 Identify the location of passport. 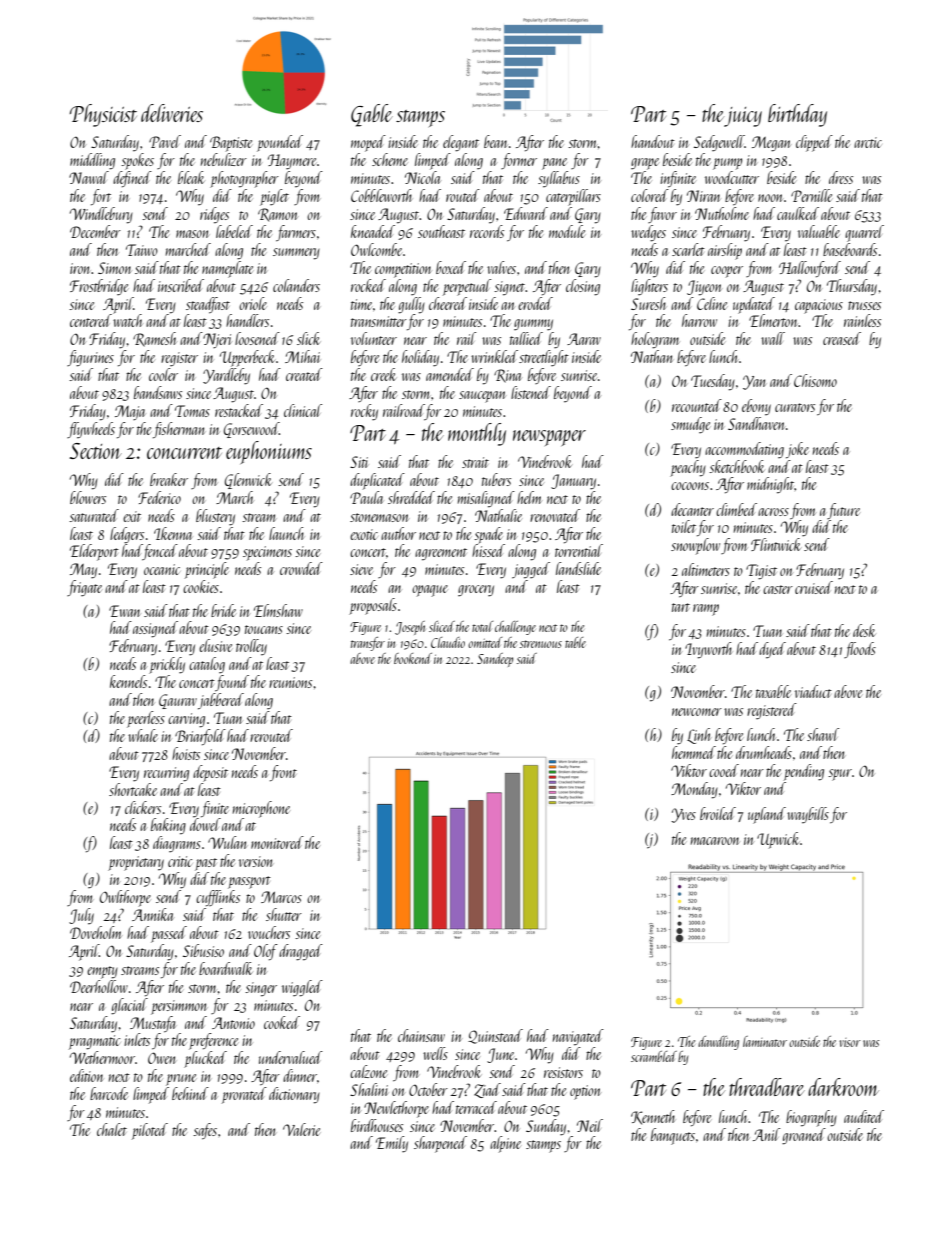
(249, 882).
